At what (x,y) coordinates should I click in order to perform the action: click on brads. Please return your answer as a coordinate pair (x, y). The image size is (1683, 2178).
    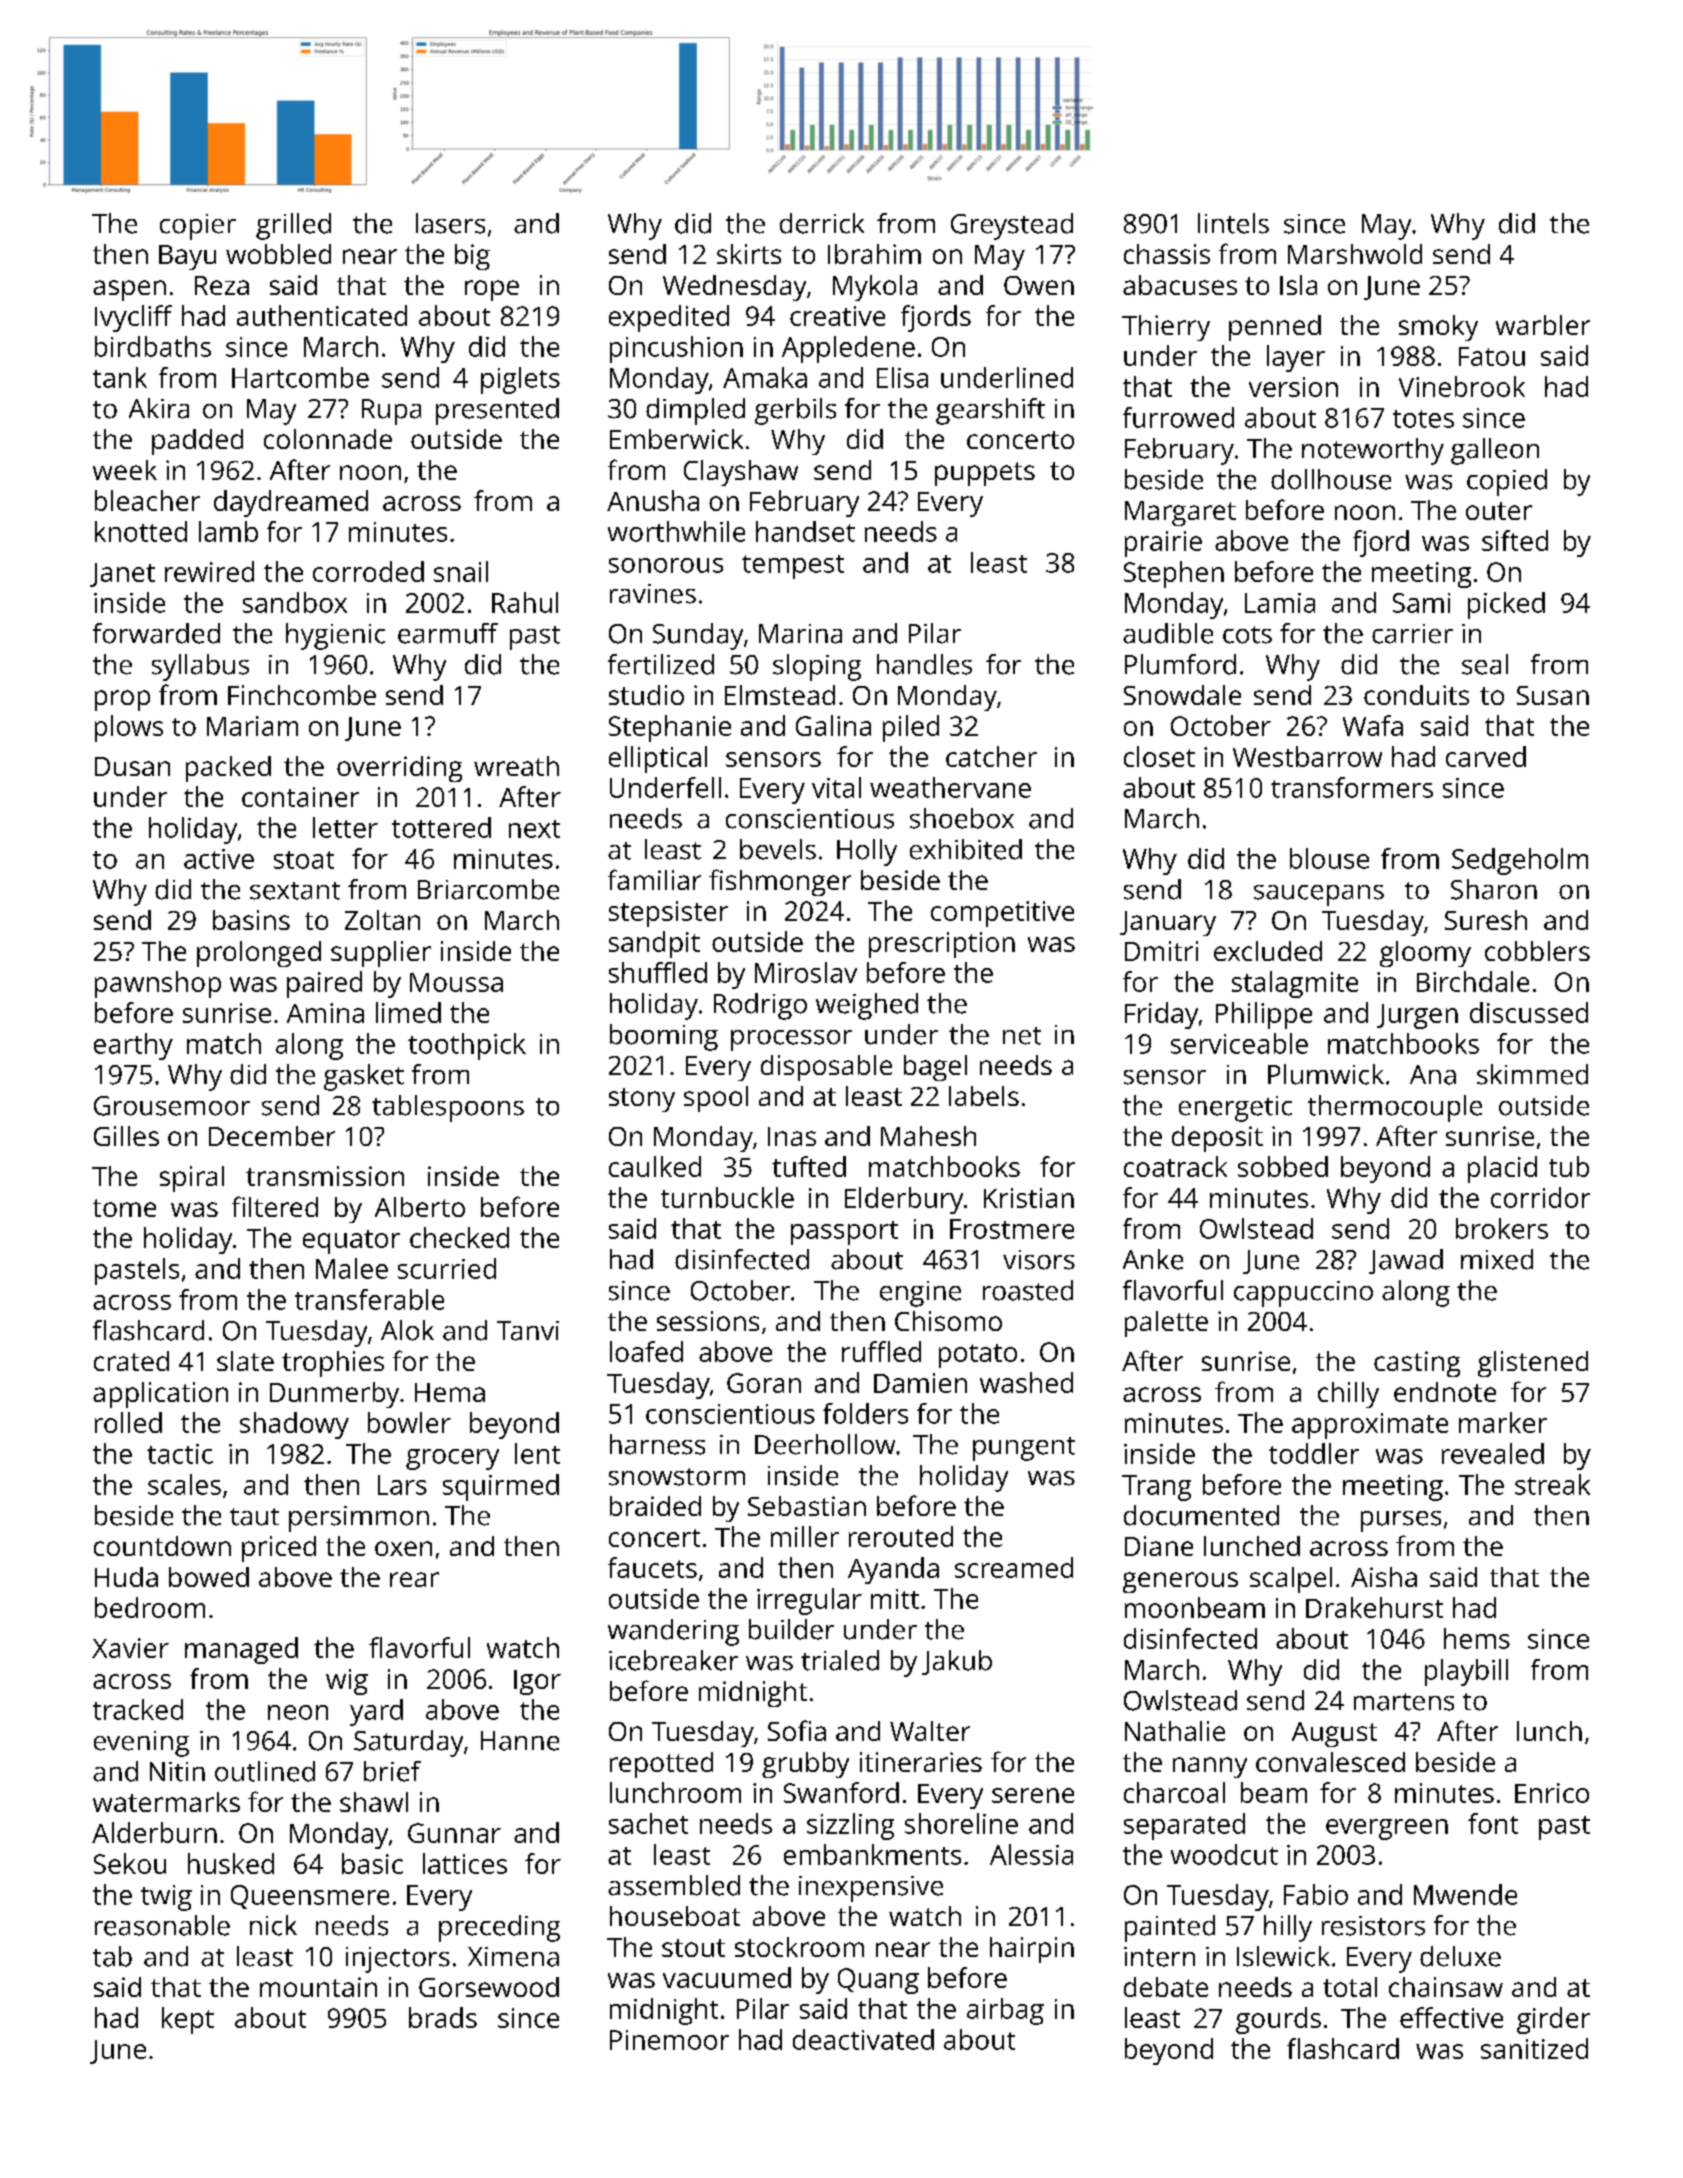
    Looking at the image, I should click on (443, 2017).
